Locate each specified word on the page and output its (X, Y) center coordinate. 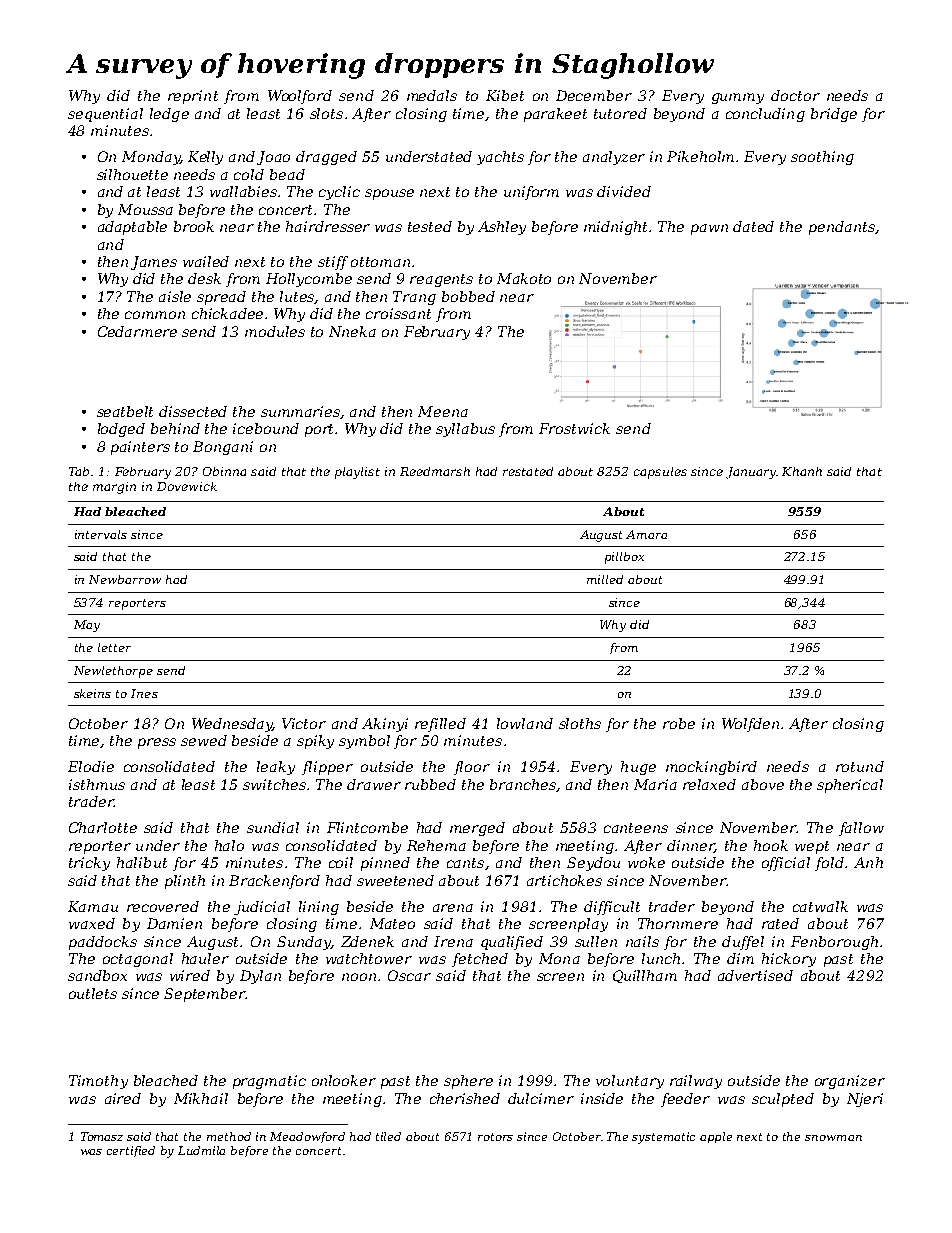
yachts (500, 158)
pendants (842, 228)
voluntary (630, 1082)
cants (465, 863)
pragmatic (269, 1082)
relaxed (709, 784)
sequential (105, 115)
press (157, 743)
